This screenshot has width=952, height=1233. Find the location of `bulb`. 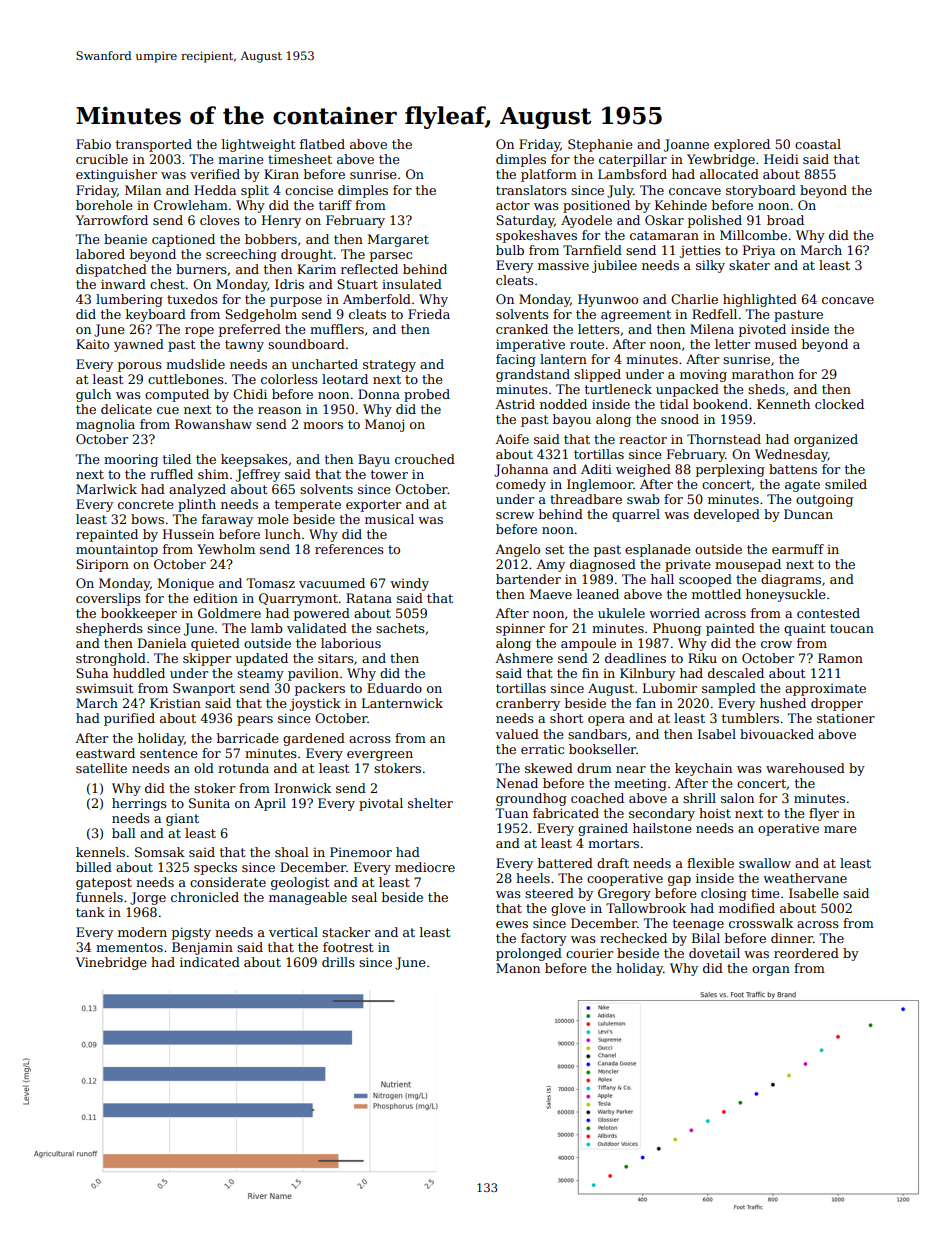

bulb is located at coordinates (510, 250).
